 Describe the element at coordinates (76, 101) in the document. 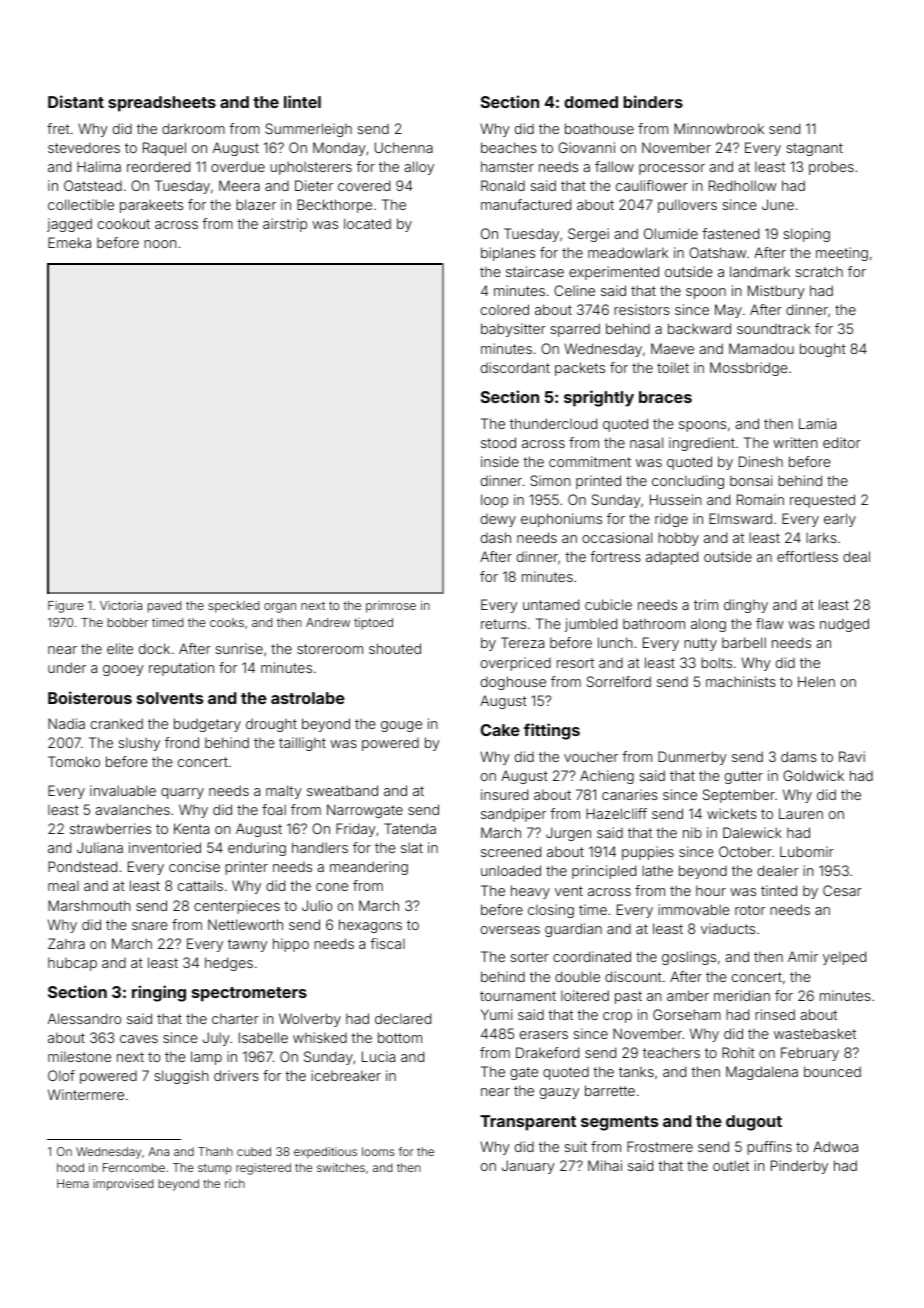

I see `Distant` at that location.
